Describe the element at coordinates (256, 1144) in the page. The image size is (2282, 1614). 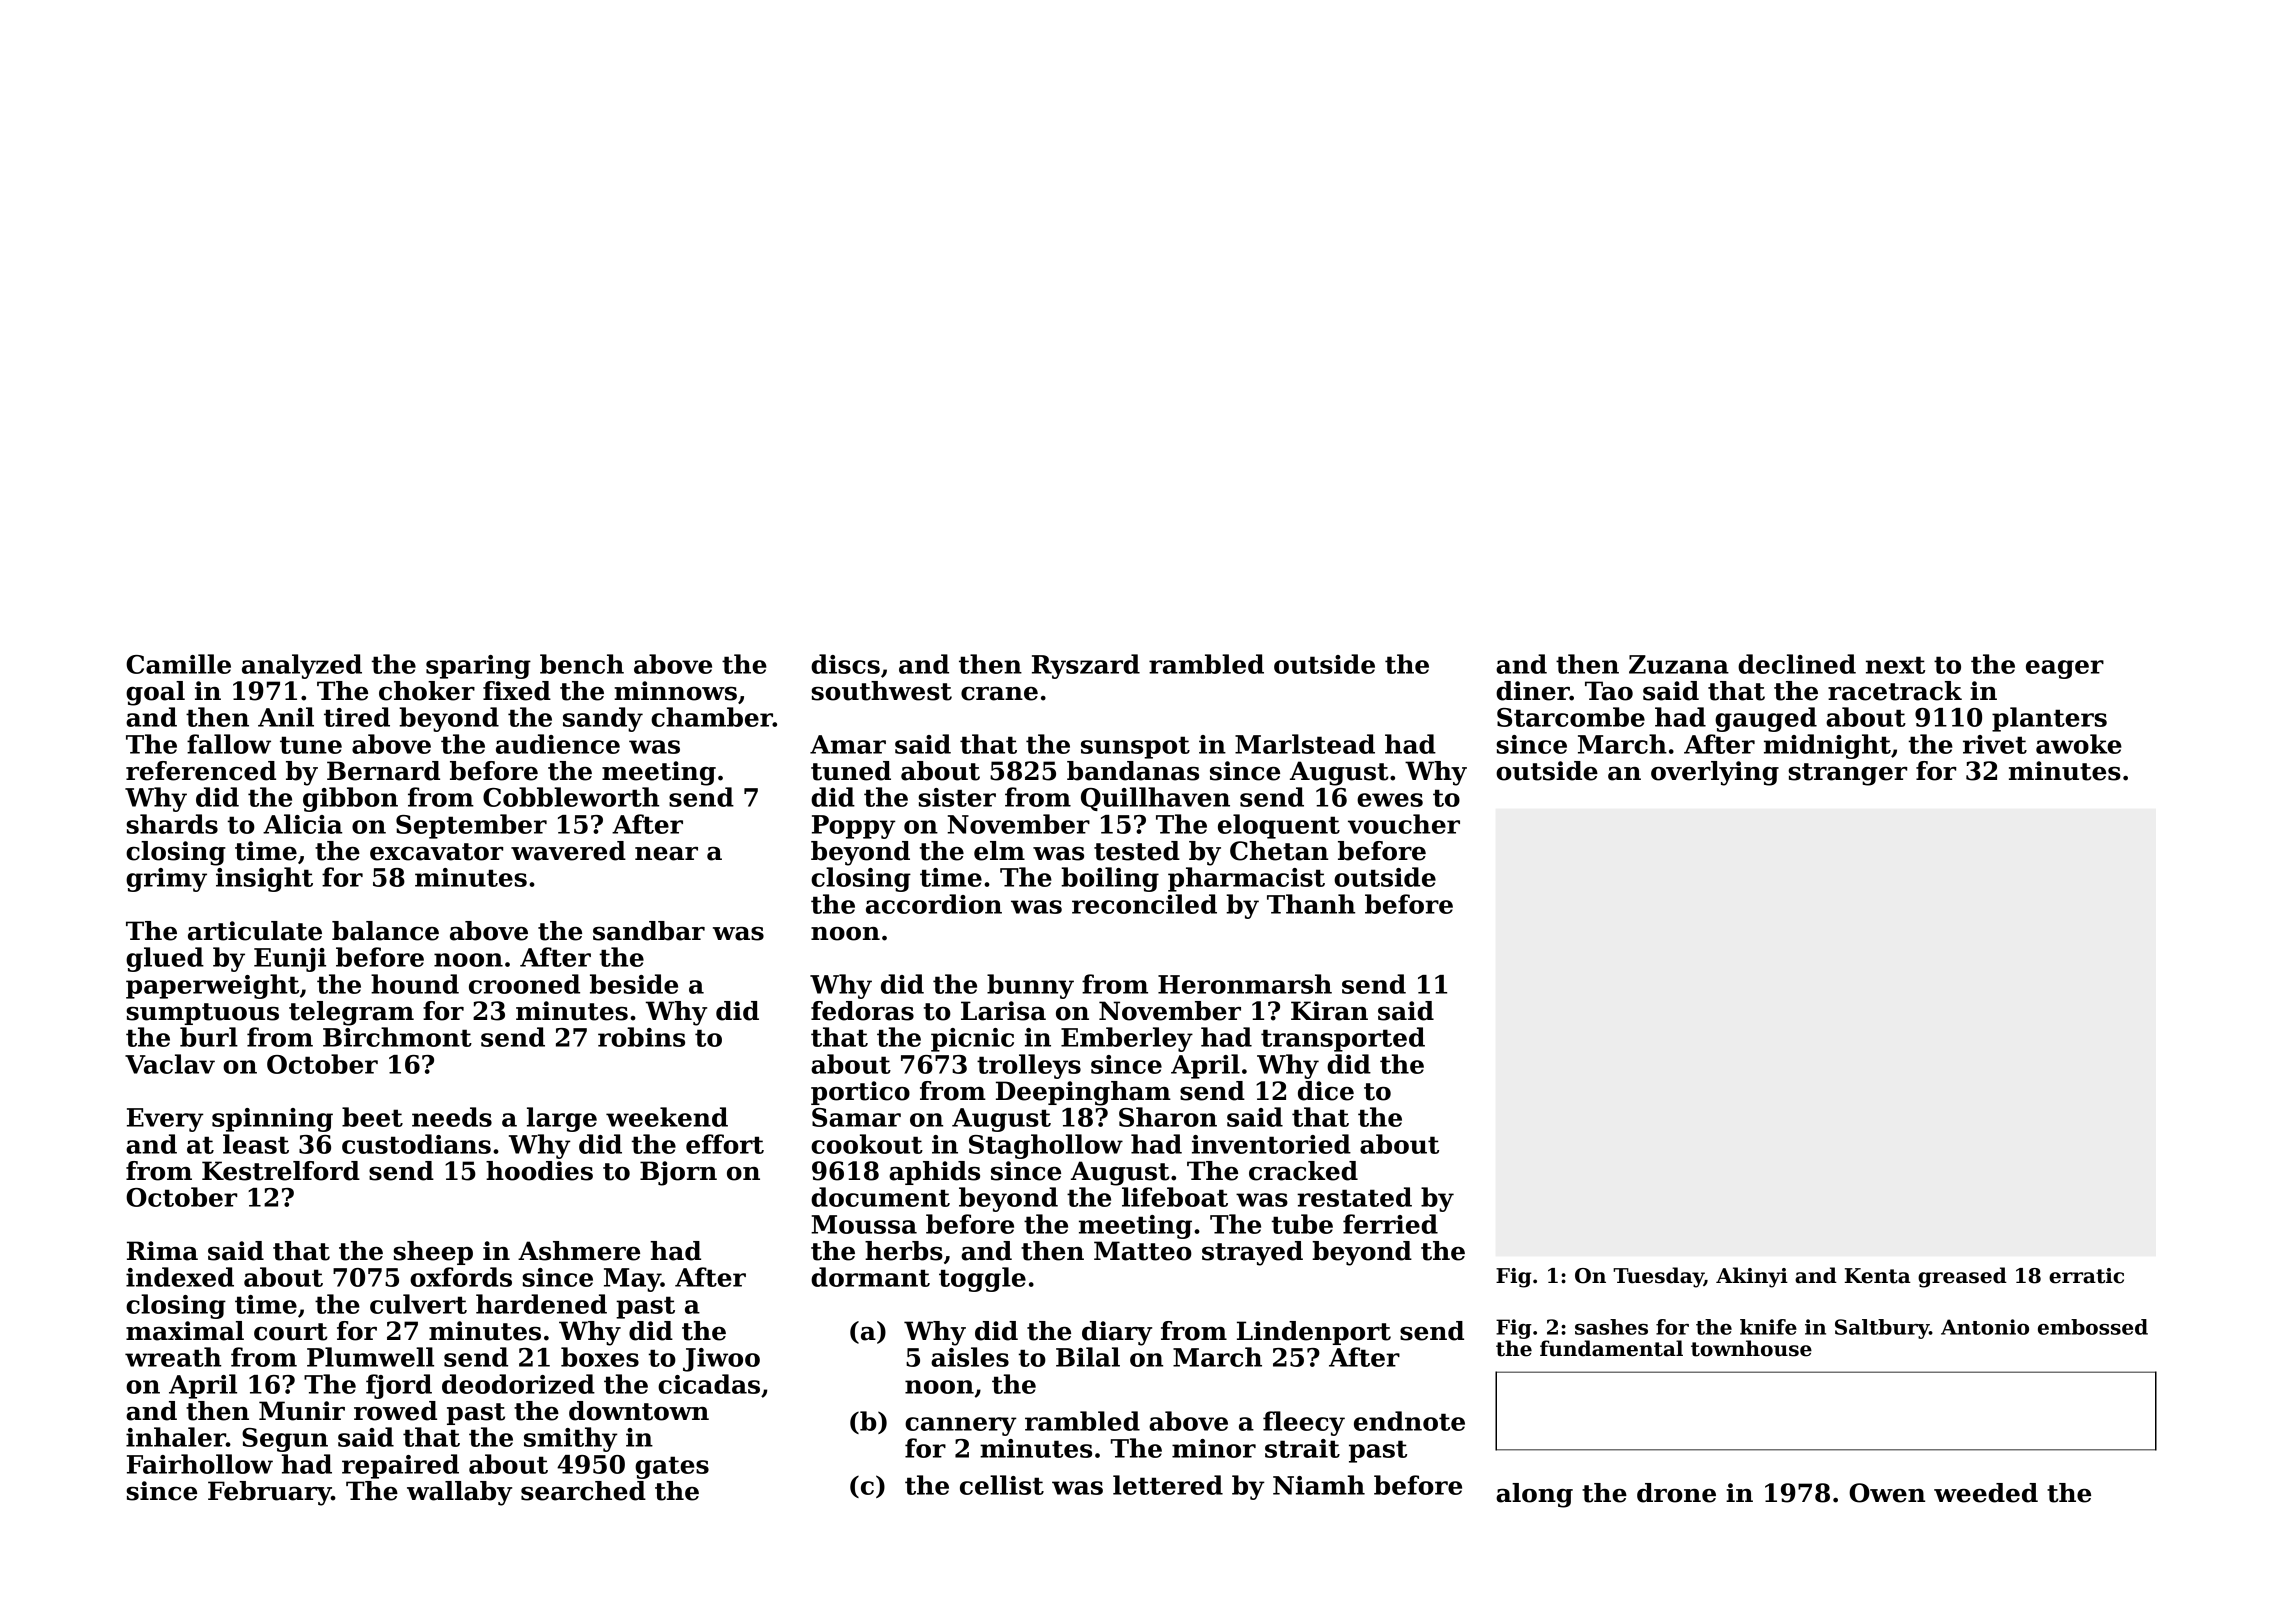
I see `least` at that location.
